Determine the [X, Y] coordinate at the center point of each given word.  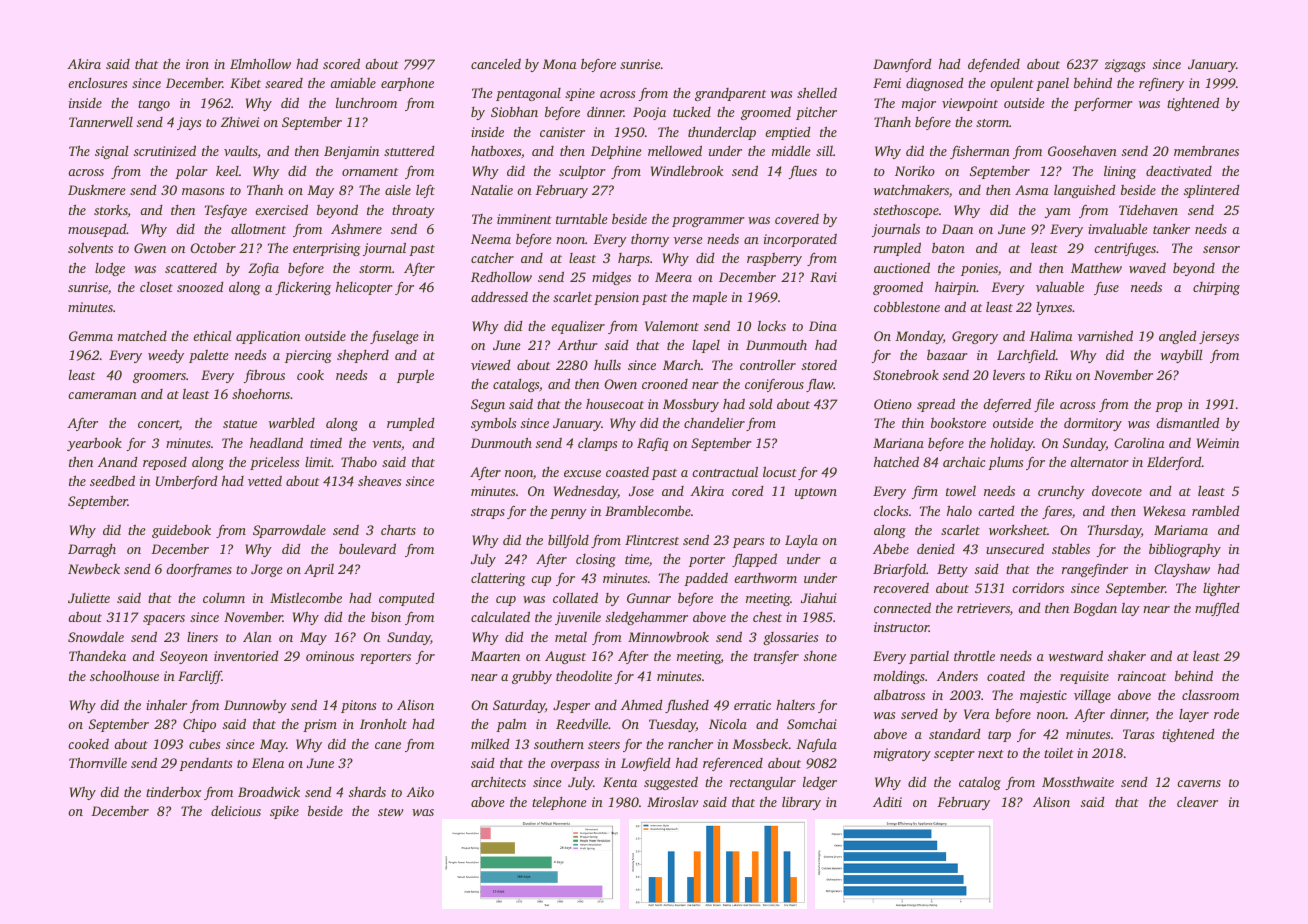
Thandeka [97, 655]
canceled [496, 63]
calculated [500, 616]
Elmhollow [260, 63]
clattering [498, 579]
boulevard [367, 548]
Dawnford [902, 65]
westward [1076, 655]
